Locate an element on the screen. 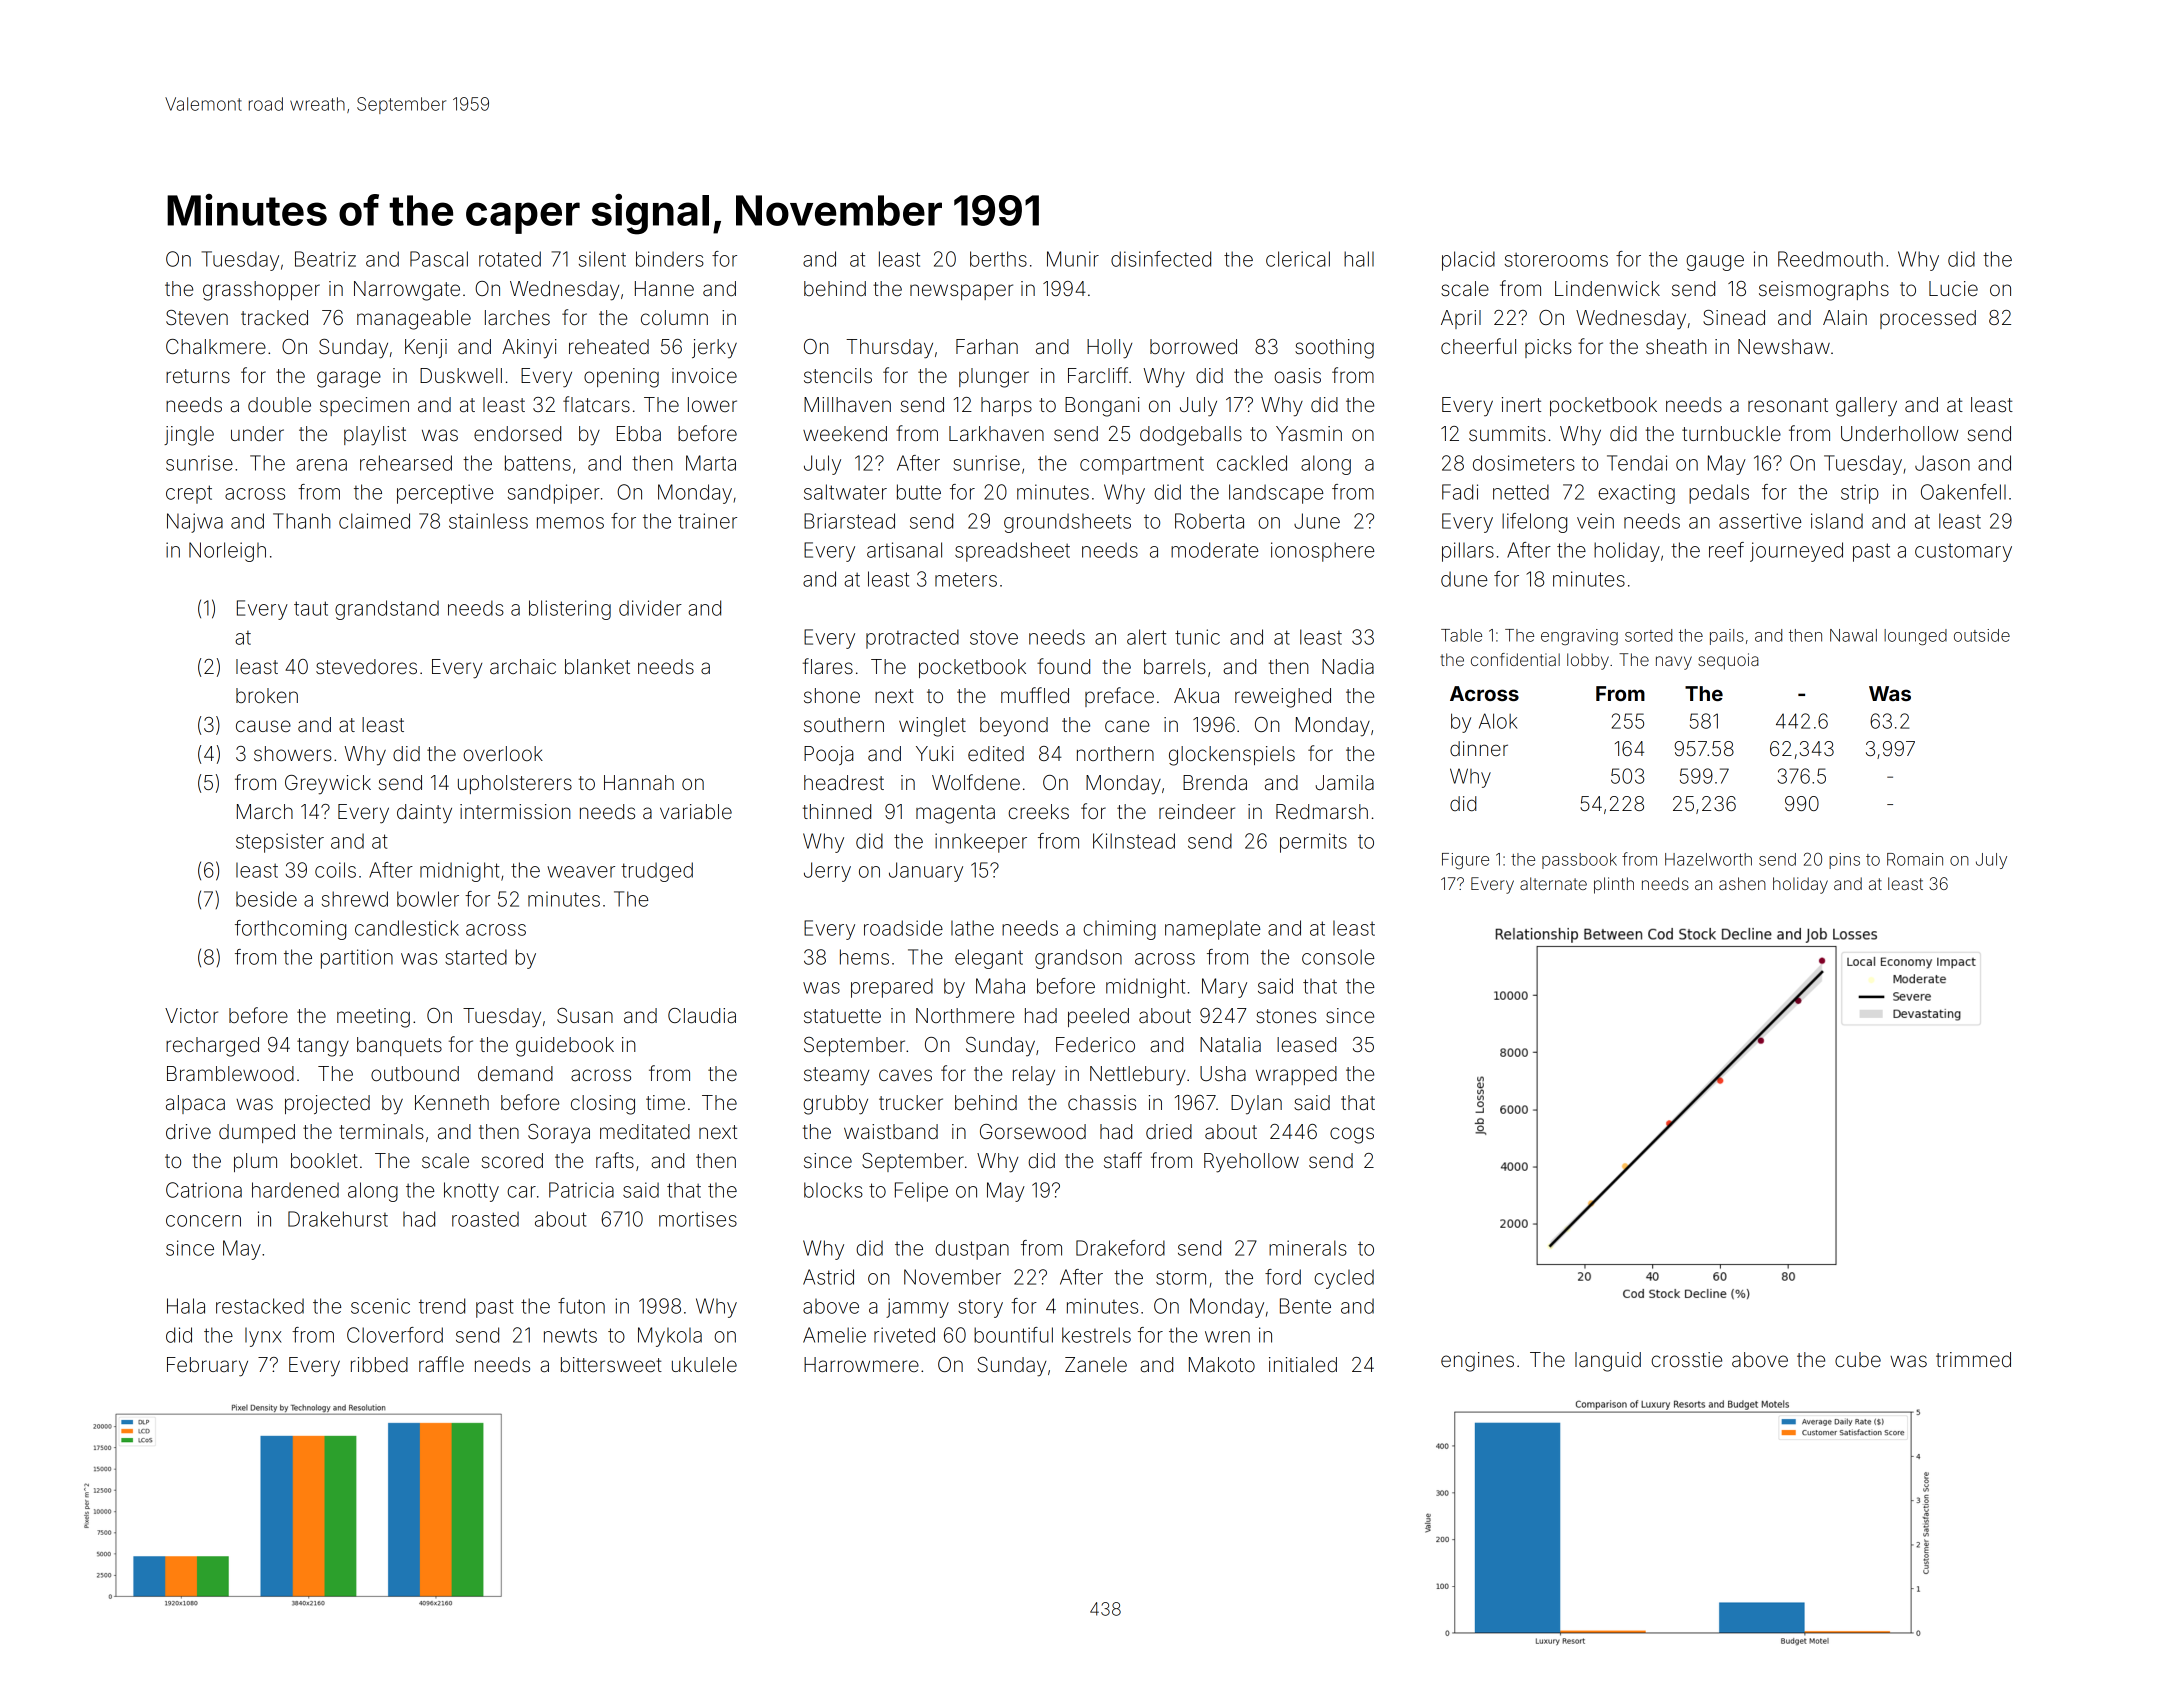 The height and width of the screenshot is (1683, 2178). newspaper is located at coordinates (961, 292).
